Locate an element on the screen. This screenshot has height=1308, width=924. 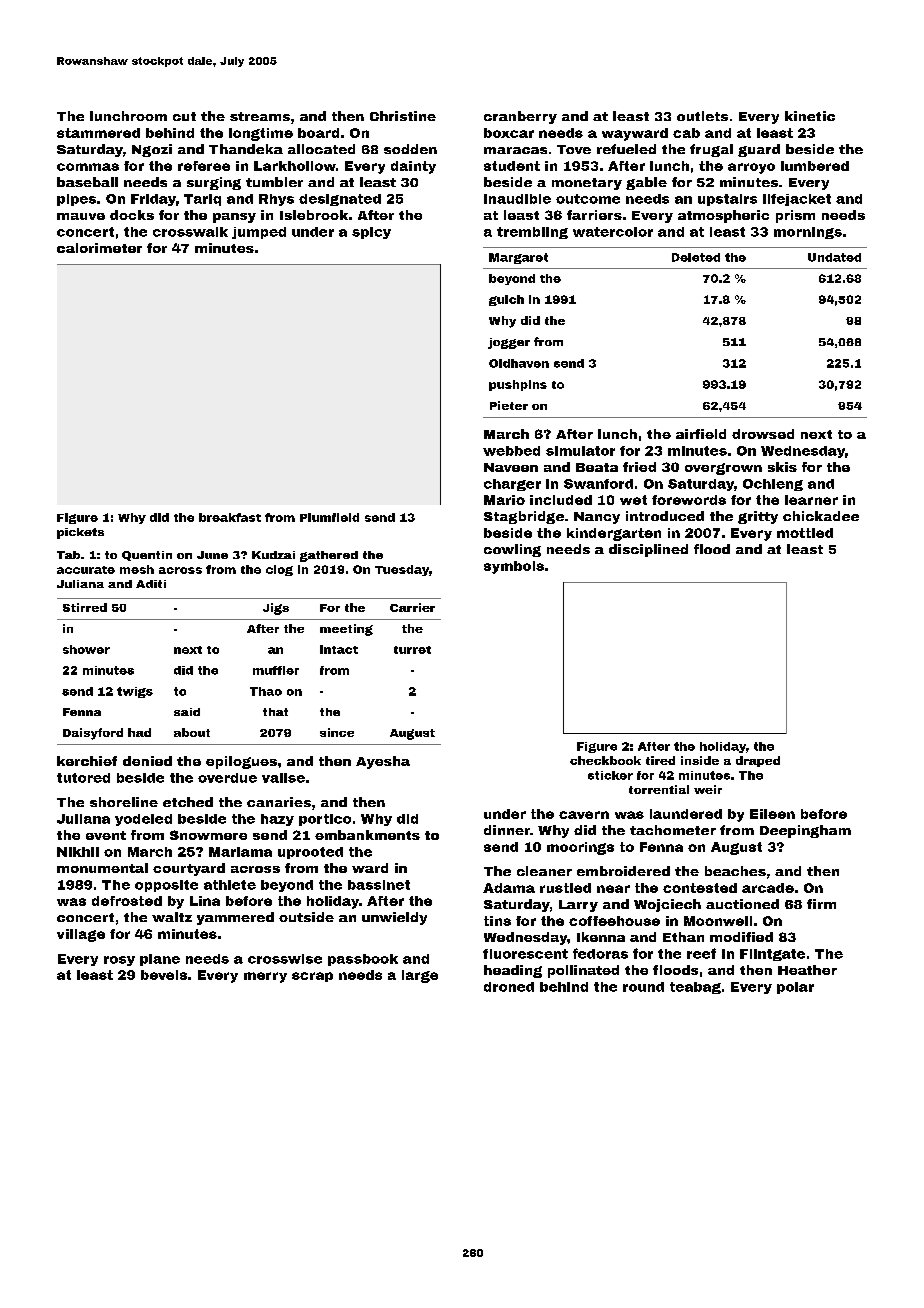
accurate is located at coordinates (86, 570).
